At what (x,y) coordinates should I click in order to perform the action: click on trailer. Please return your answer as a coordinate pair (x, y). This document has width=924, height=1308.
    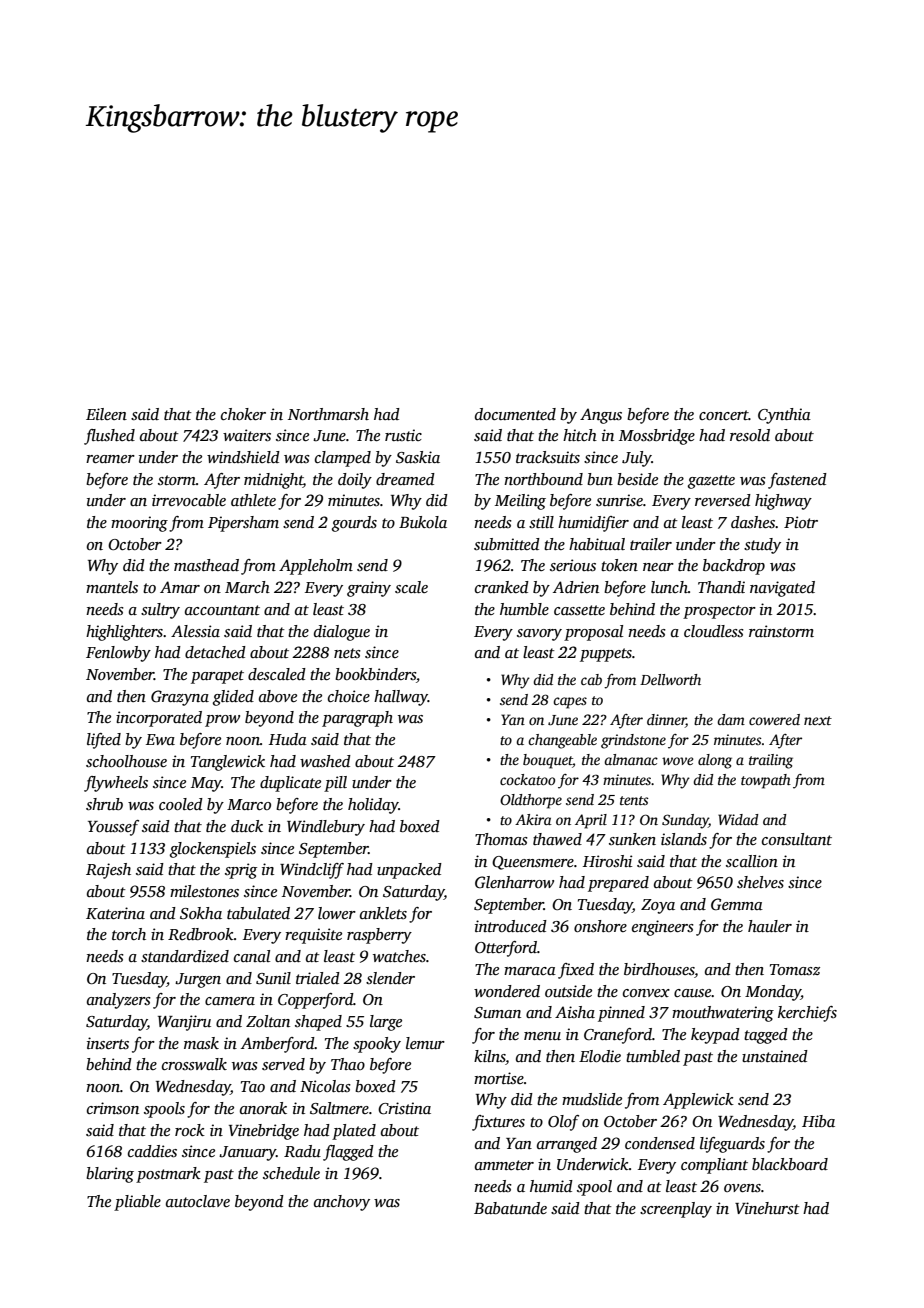
    Looking at the image, I should click on (651, 544).
